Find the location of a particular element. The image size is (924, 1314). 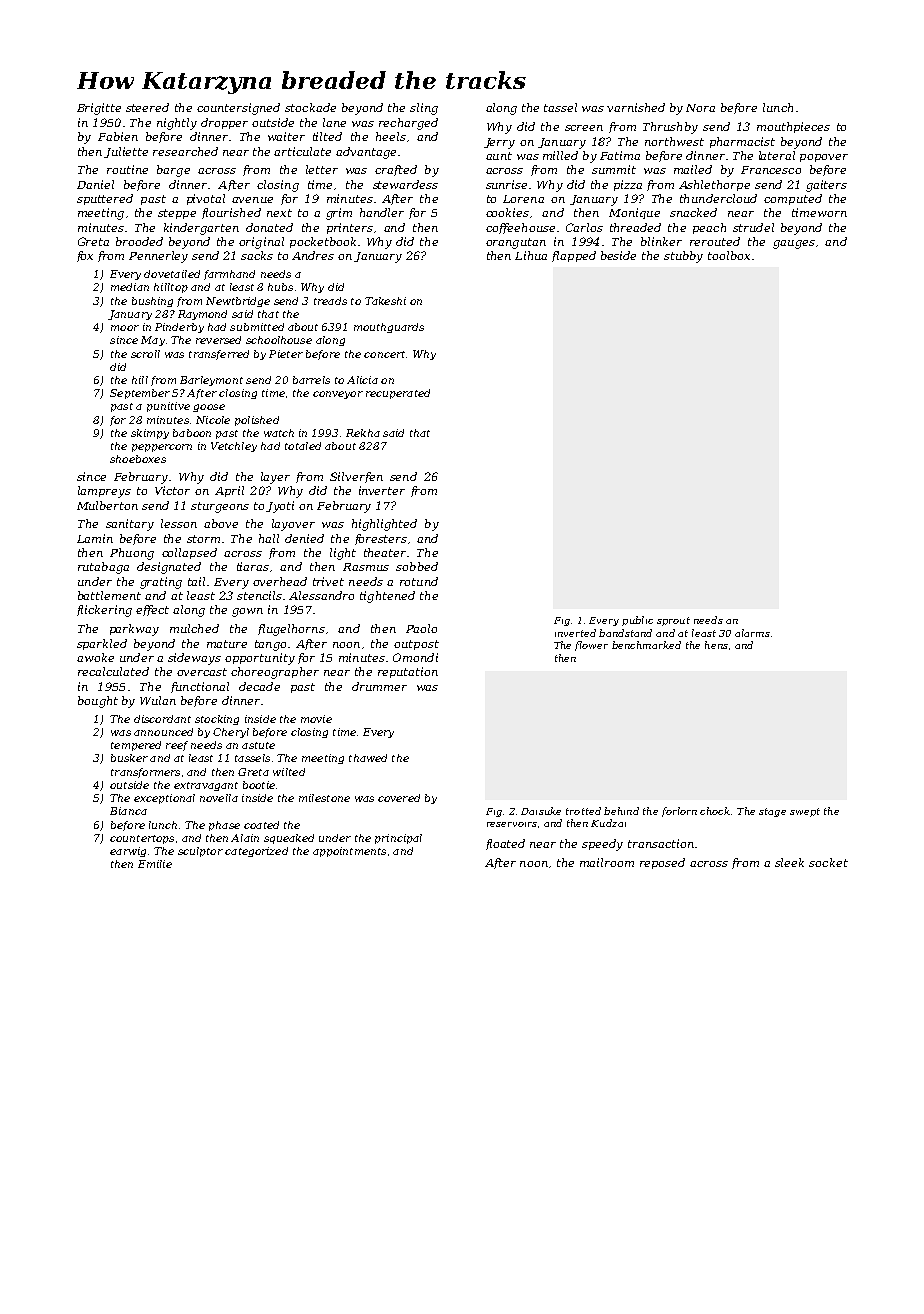

stencils is located at coordinates (259, 595).
